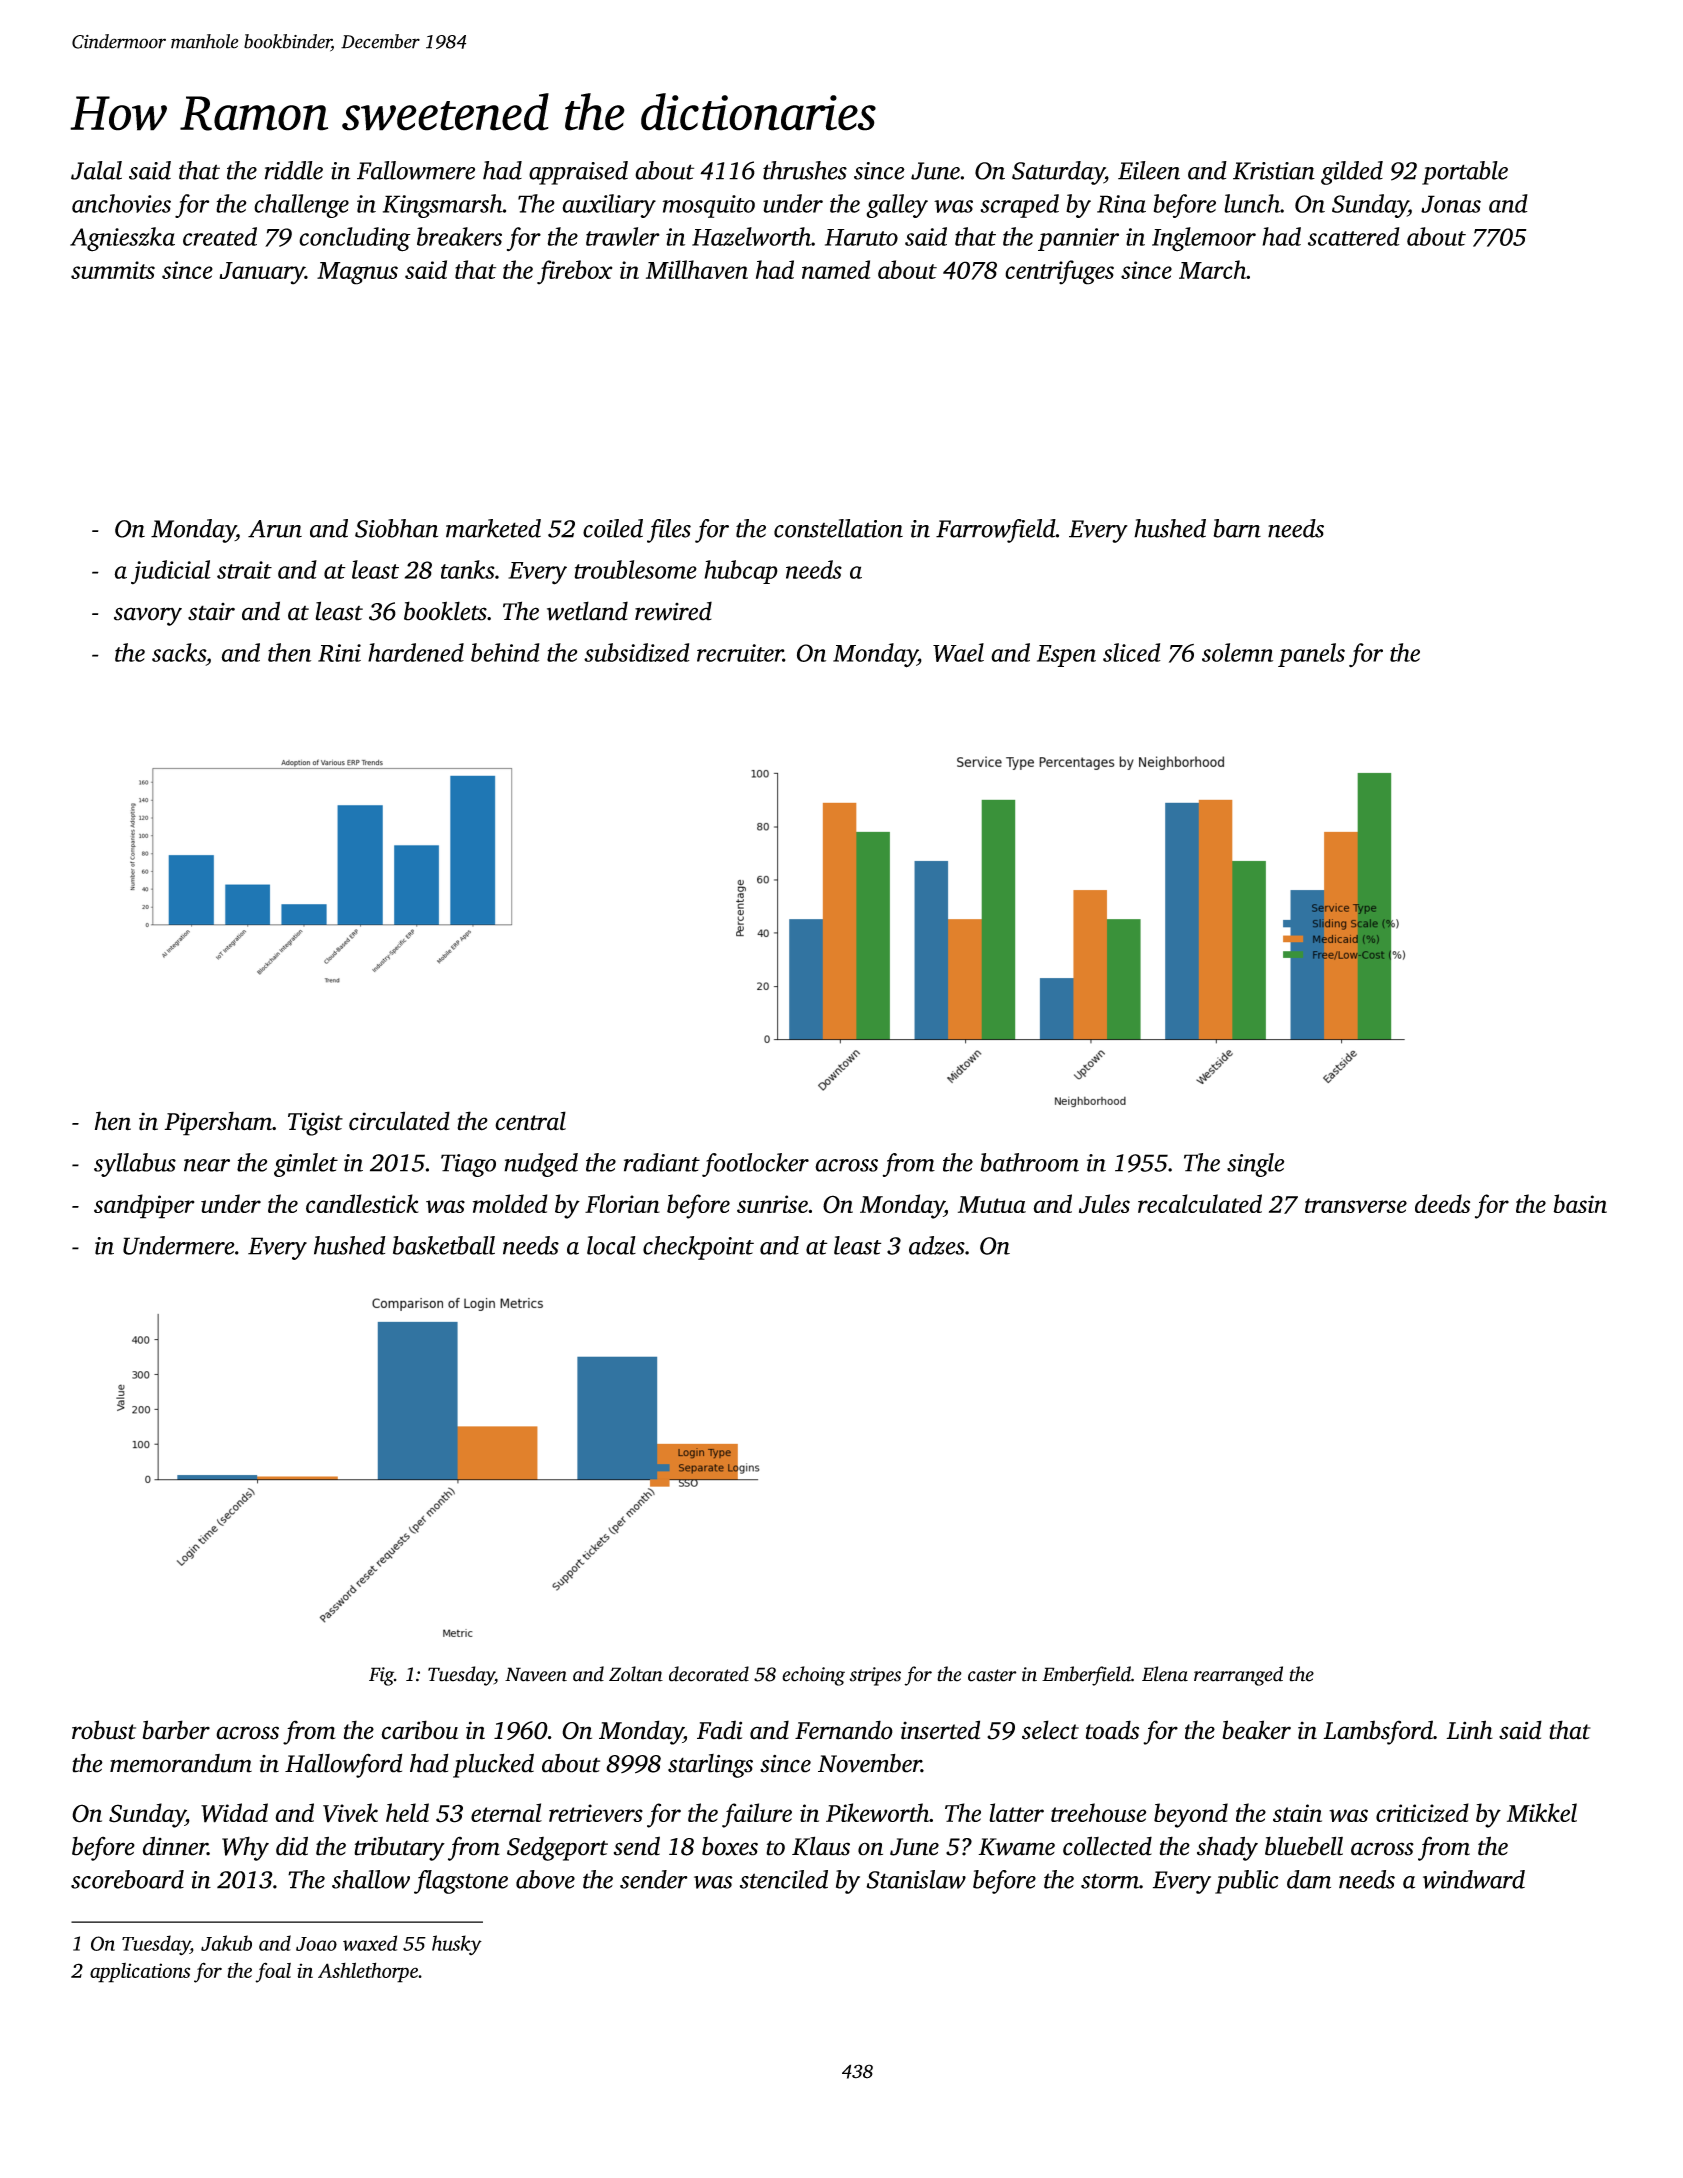 Image resolution: width=1683 pixels, height=2178 pixels. Describe the element at coordinates (457, 1945) in the screenshot. I see `husky` at that location.
